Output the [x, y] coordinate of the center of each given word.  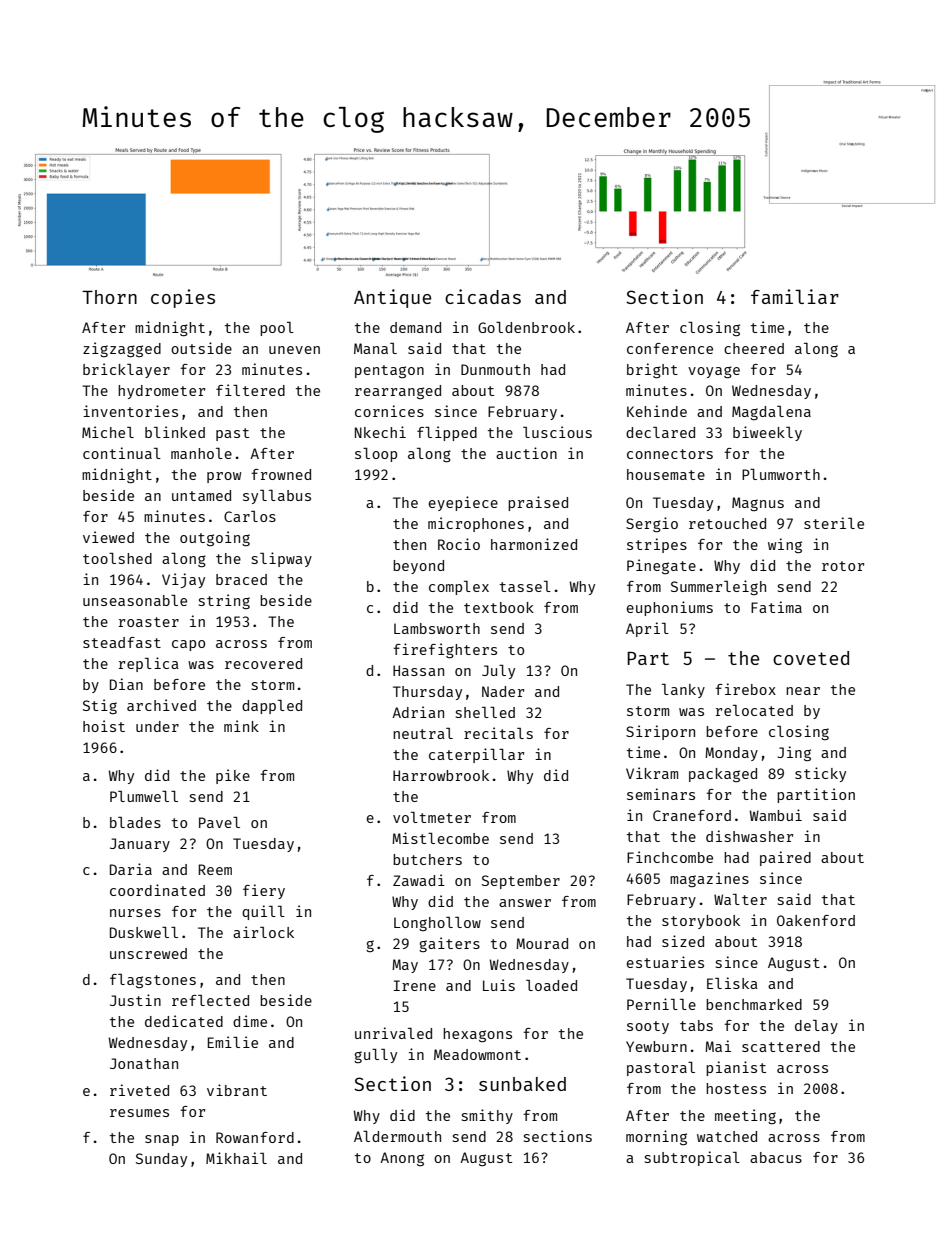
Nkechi [380, 432]
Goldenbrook [526, 327]
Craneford [692, 815]
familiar [795, 296]
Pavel [219, 822]
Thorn [109, 297]
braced [241, 579]
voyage [714, 372]
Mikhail [236, 1158]
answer [525, 903]
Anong [402, 1159]
